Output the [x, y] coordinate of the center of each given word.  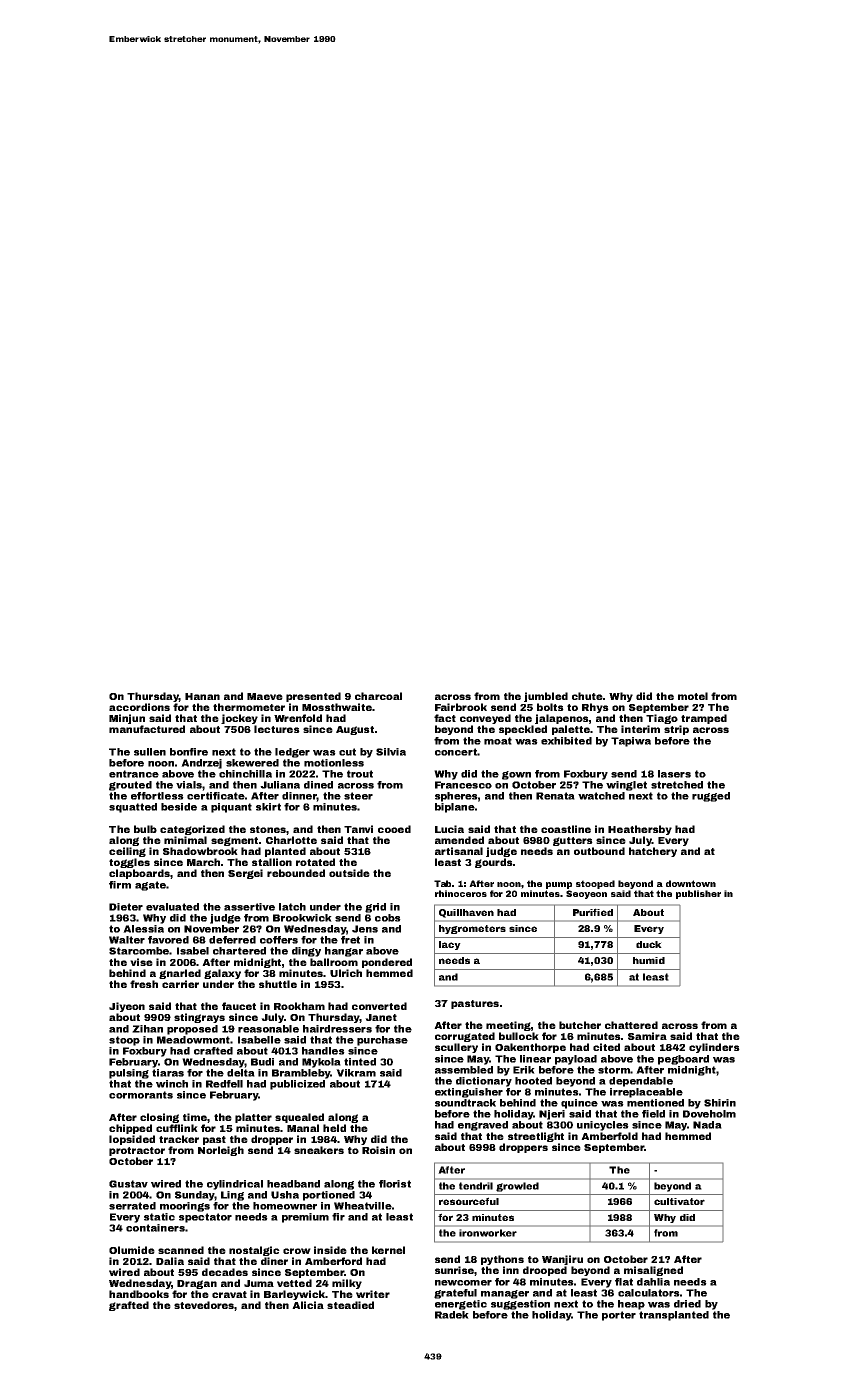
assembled [464, 1070]
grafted [129, 1306]
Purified [593, 912]
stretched [677, 785]
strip [676, 730]
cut [347, 752]
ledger [292, 753]
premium [305, 1218]
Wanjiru [562, 1260]
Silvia [391, 752]
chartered [239, 951]
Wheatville [363, 1206]
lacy [450, 945]
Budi [262, 1062]
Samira [647, 1036]
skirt [268, 807]
